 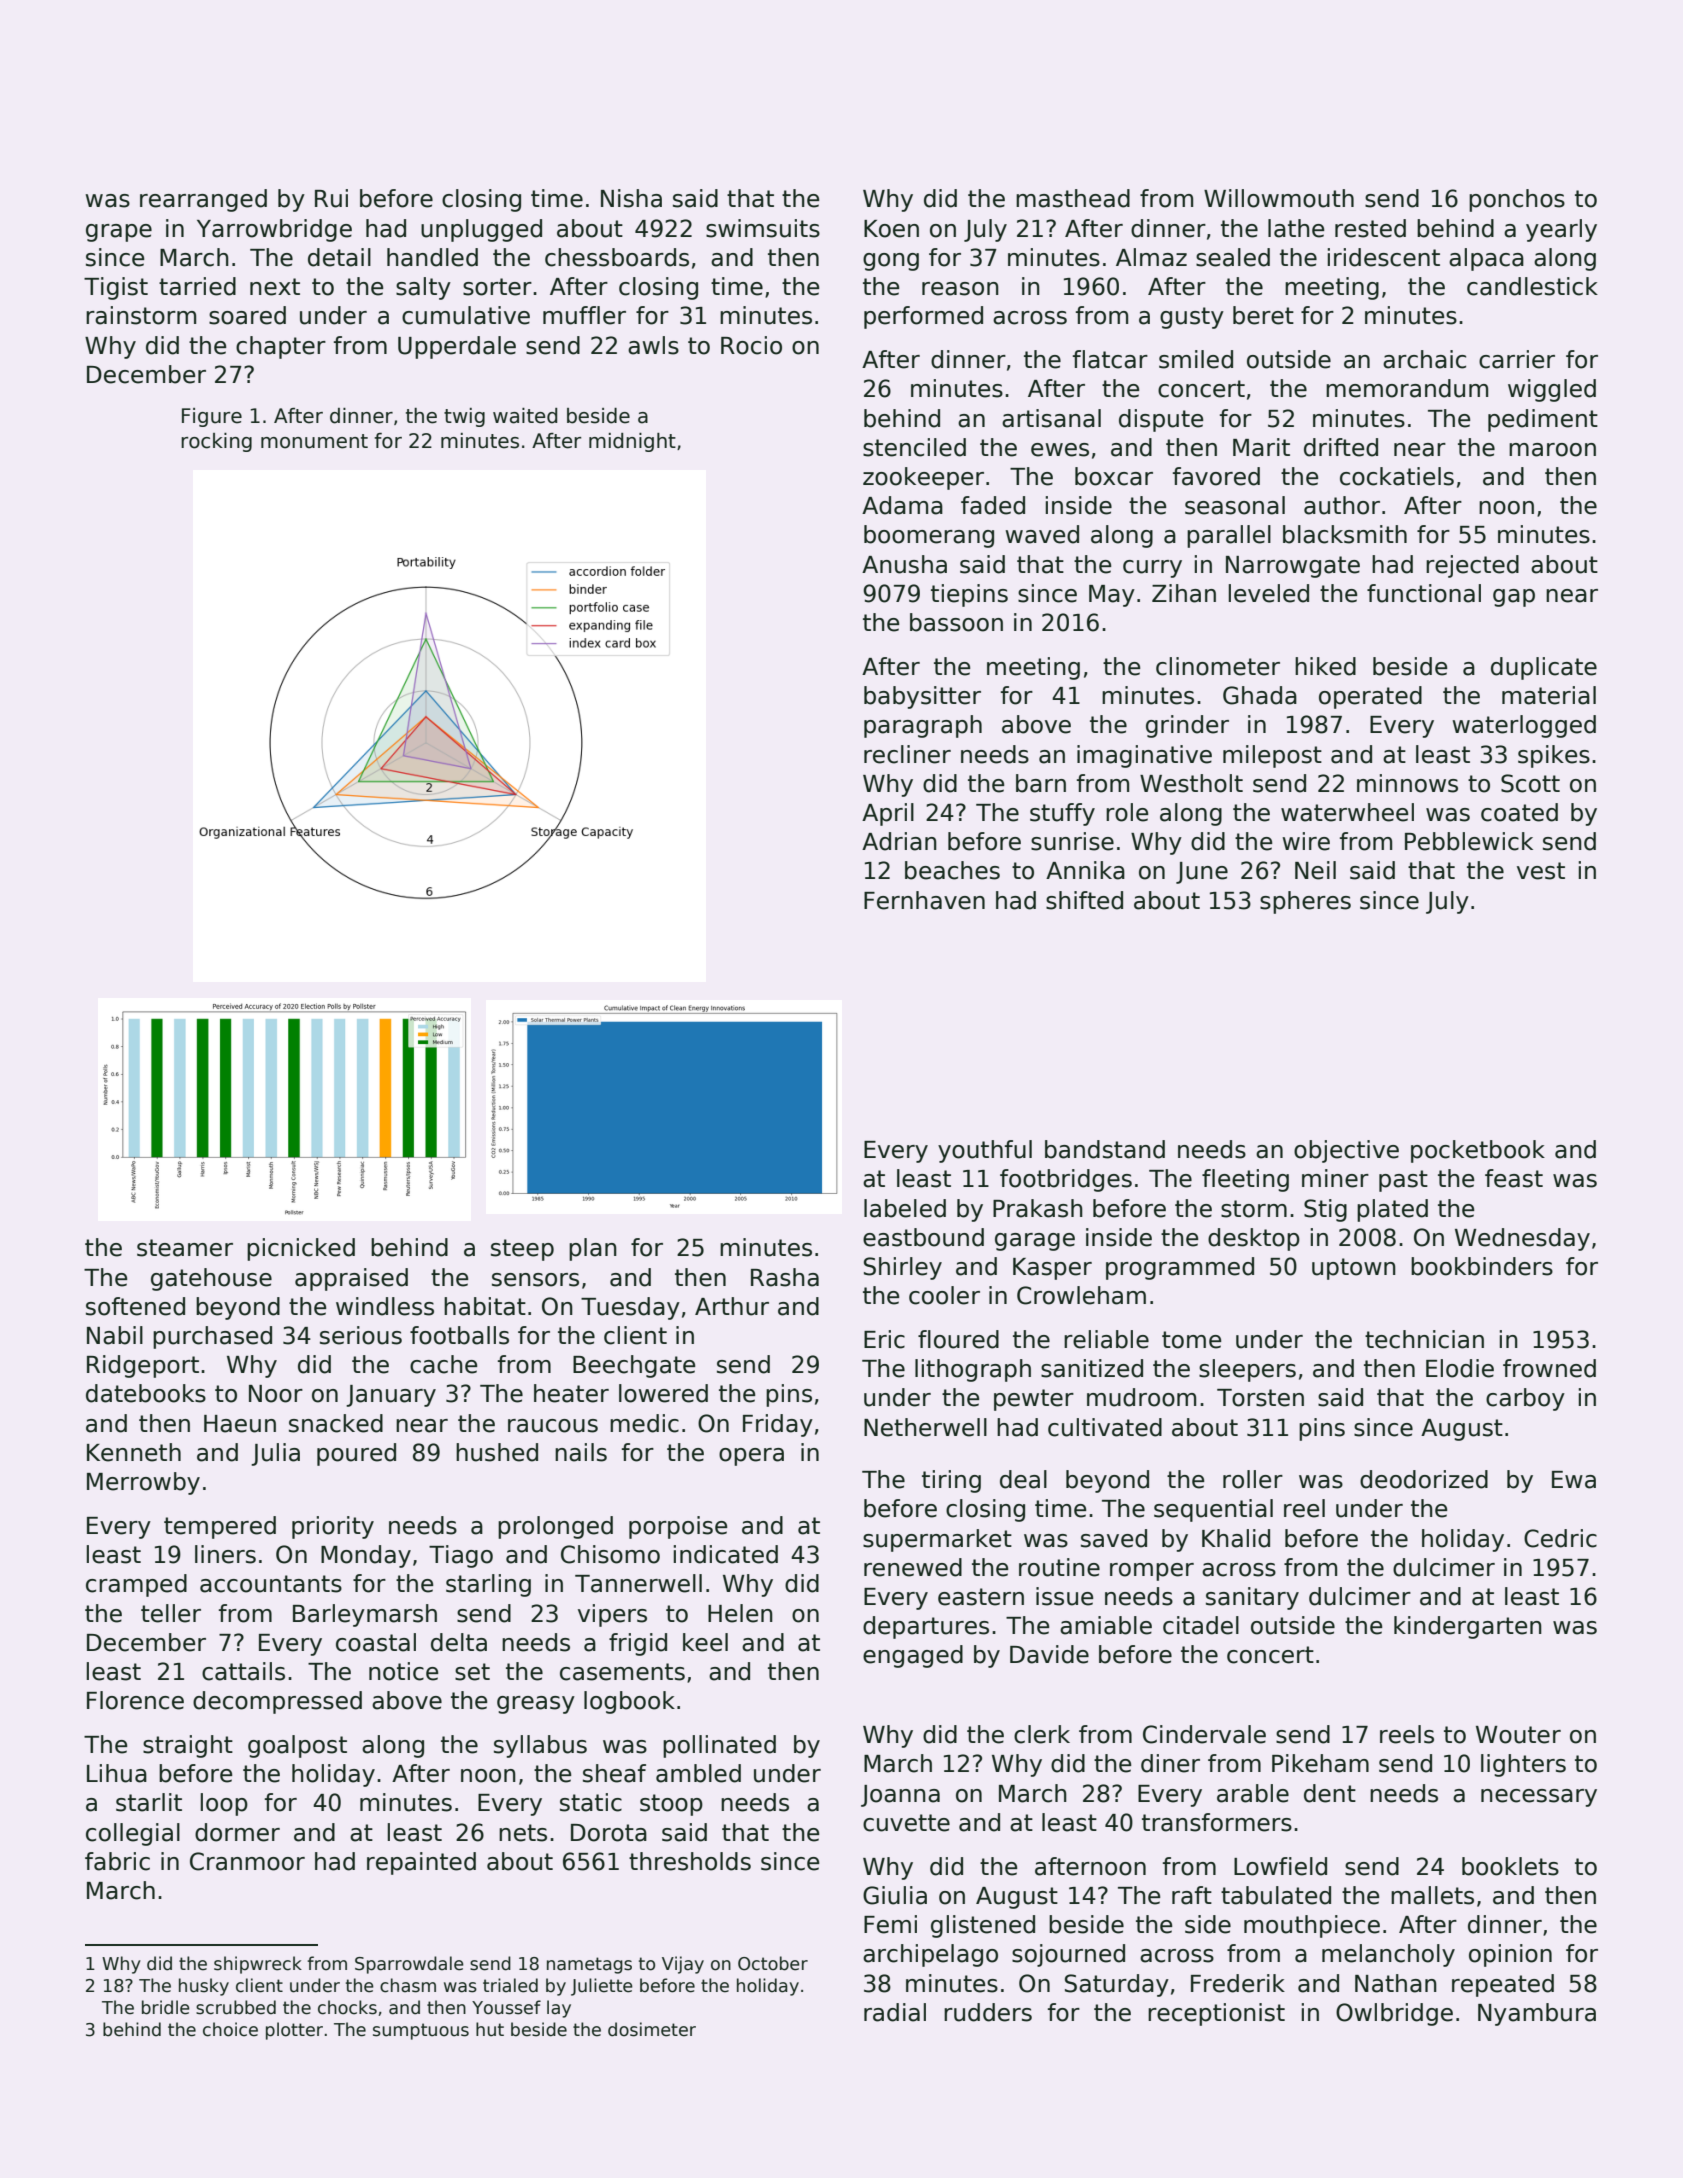 I want to click on picnicked, so click(x=301, y=1249).
